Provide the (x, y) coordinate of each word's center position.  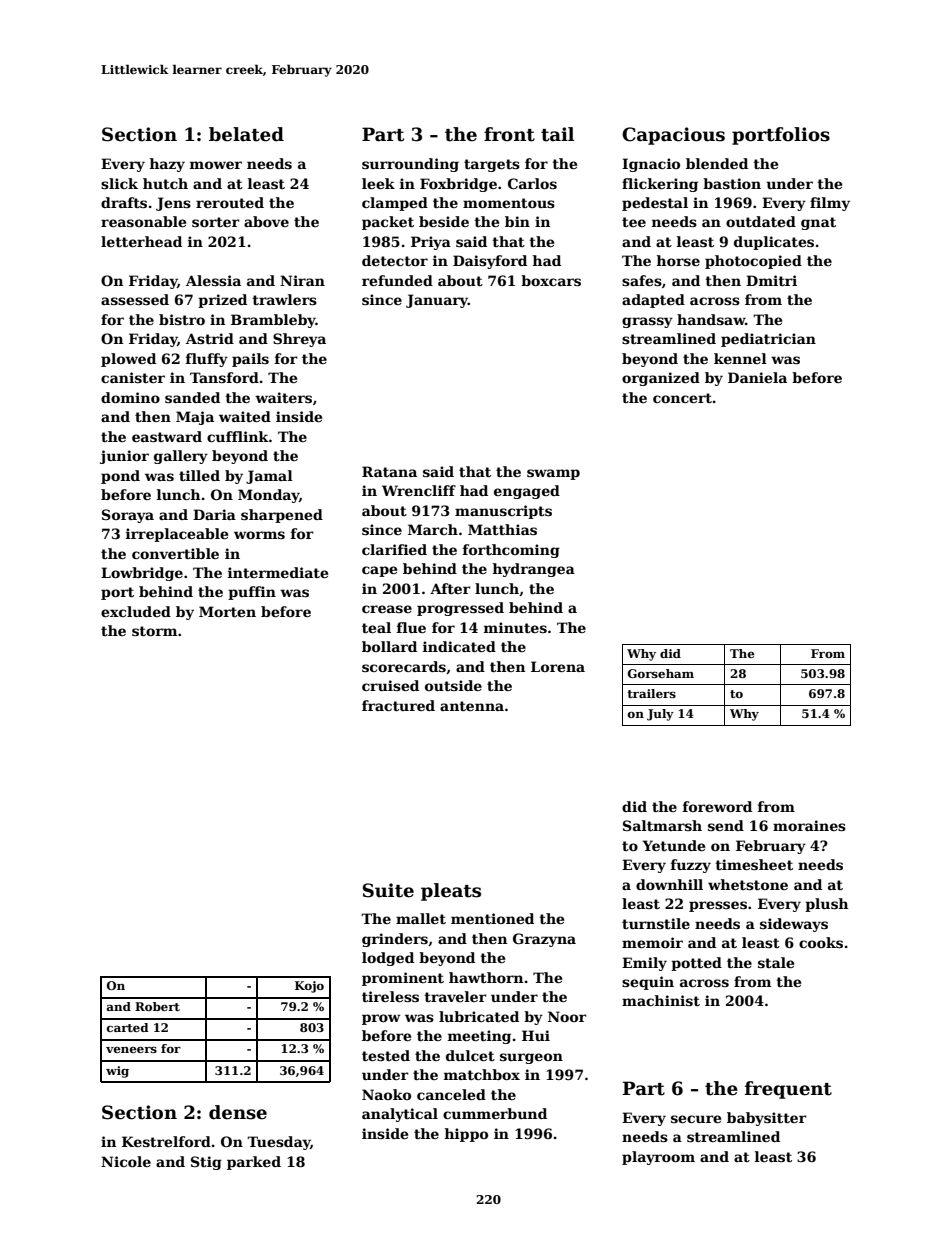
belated (246, 134)
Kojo (309, 987)
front (509, 134)
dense (238, 1112)
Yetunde (673, 845)
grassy (647, 322)
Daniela (757, 377)
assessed (135, 299)
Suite (388, 890)
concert (682, 398)
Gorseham (661, 673)
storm (154, 631)
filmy (830, 204)
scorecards (404, 666)
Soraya (128, 516)
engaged (527, 492)
